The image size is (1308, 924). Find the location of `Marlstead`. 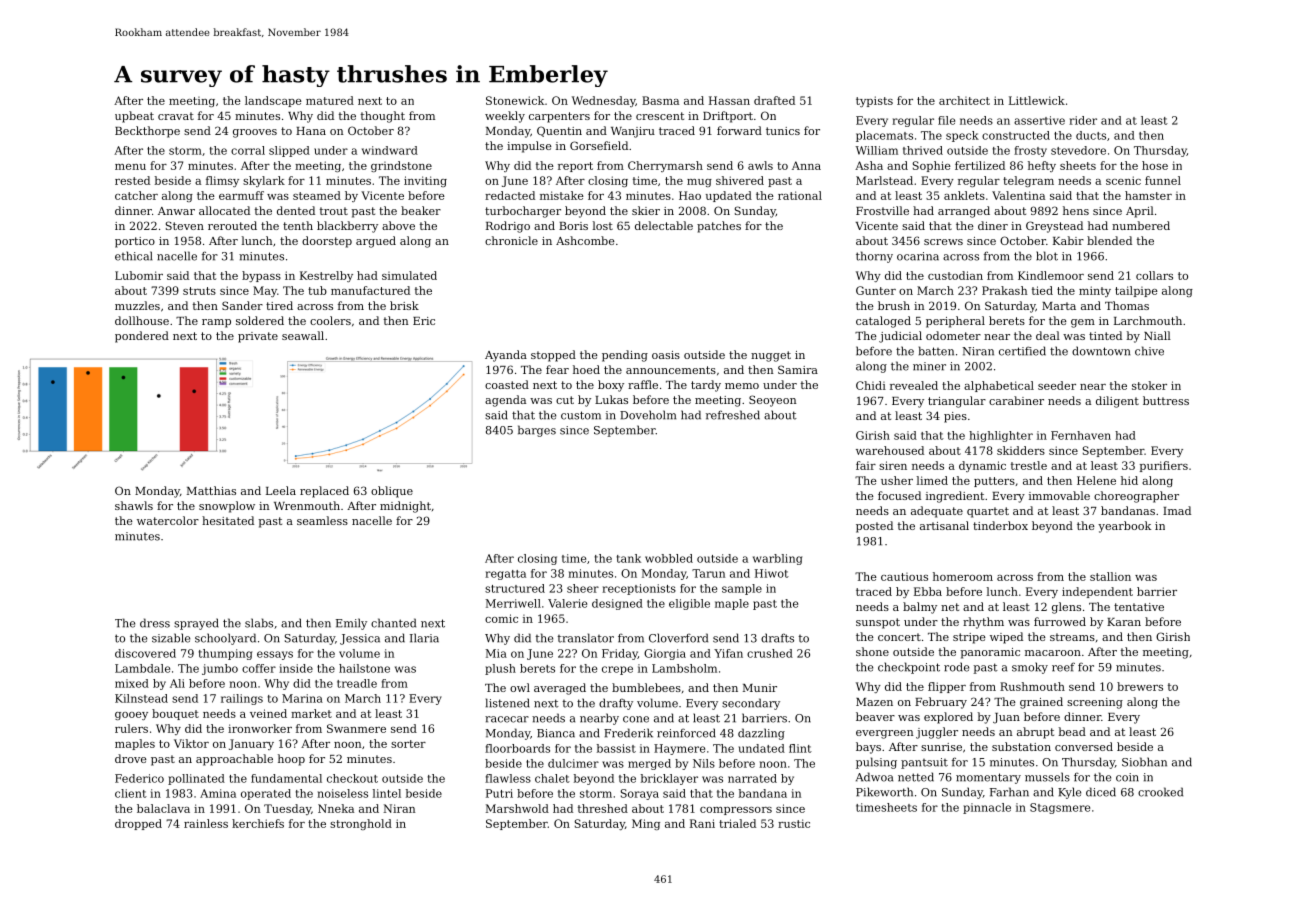

Marlstead is located at coordinates (884, 180).
